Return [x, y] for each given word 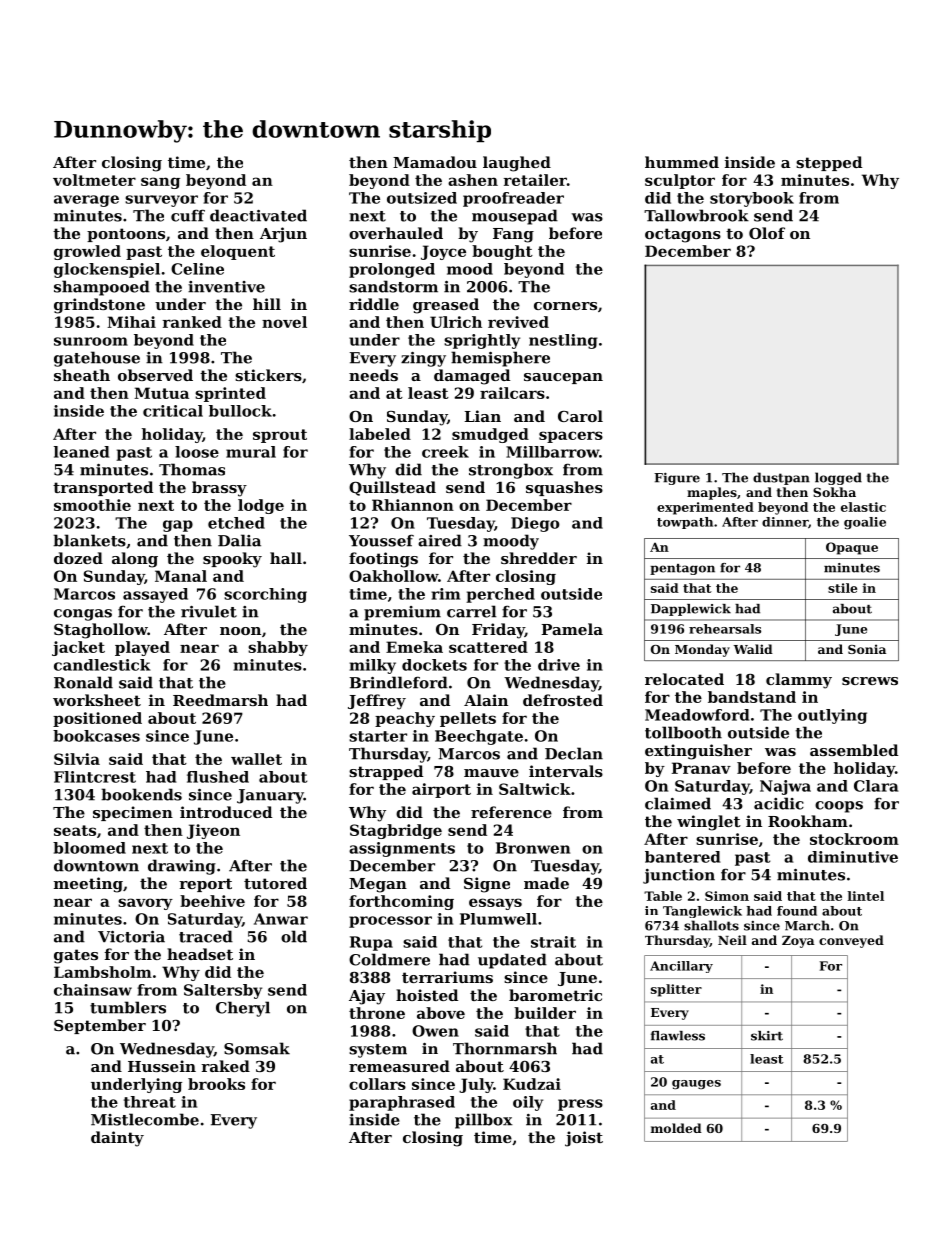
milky [373, 666]
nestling [563, 341]
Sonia [867, 649]
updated [512, 961]
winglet [709, 823]
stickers [268, 375]
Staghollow [100, 631]
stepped [829, 163]
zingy [423, 359]
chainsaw [93, 990]
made [546, 883]
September [100, 1026]
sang [160, 183]
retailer [535, 180]
